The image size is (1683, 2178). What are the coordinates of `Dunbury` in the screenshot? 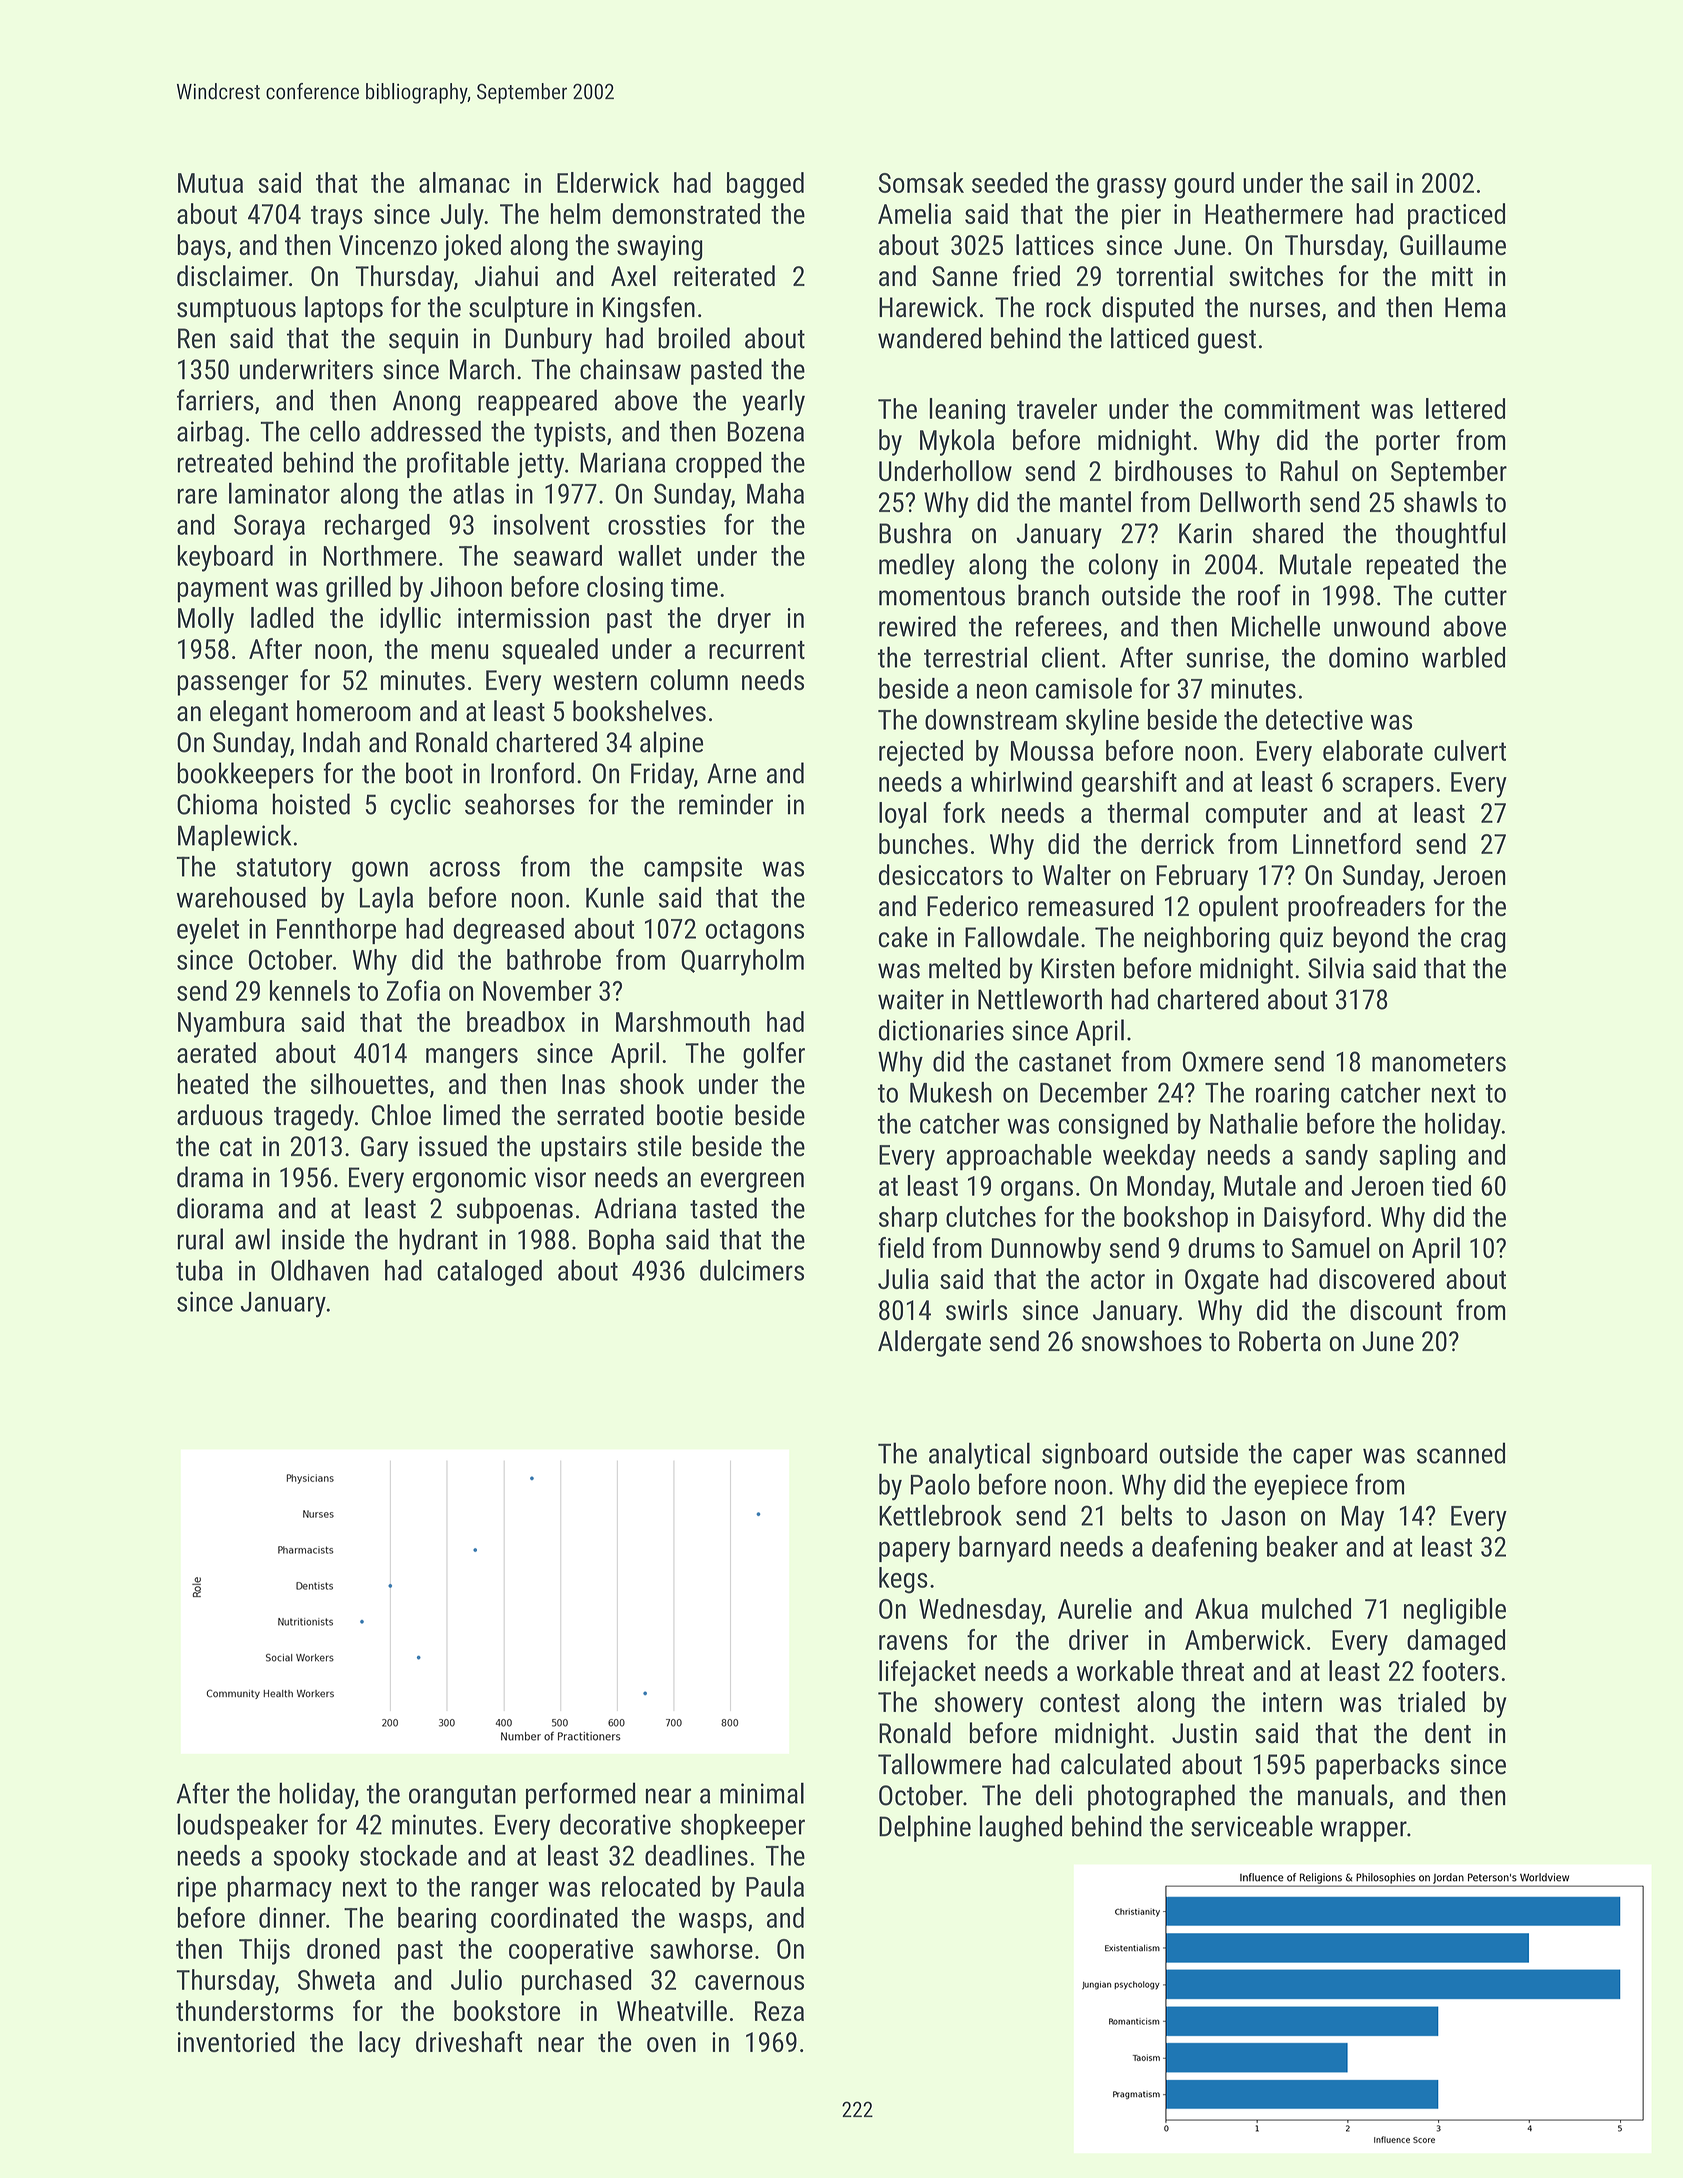 It's located at (548, 340).
